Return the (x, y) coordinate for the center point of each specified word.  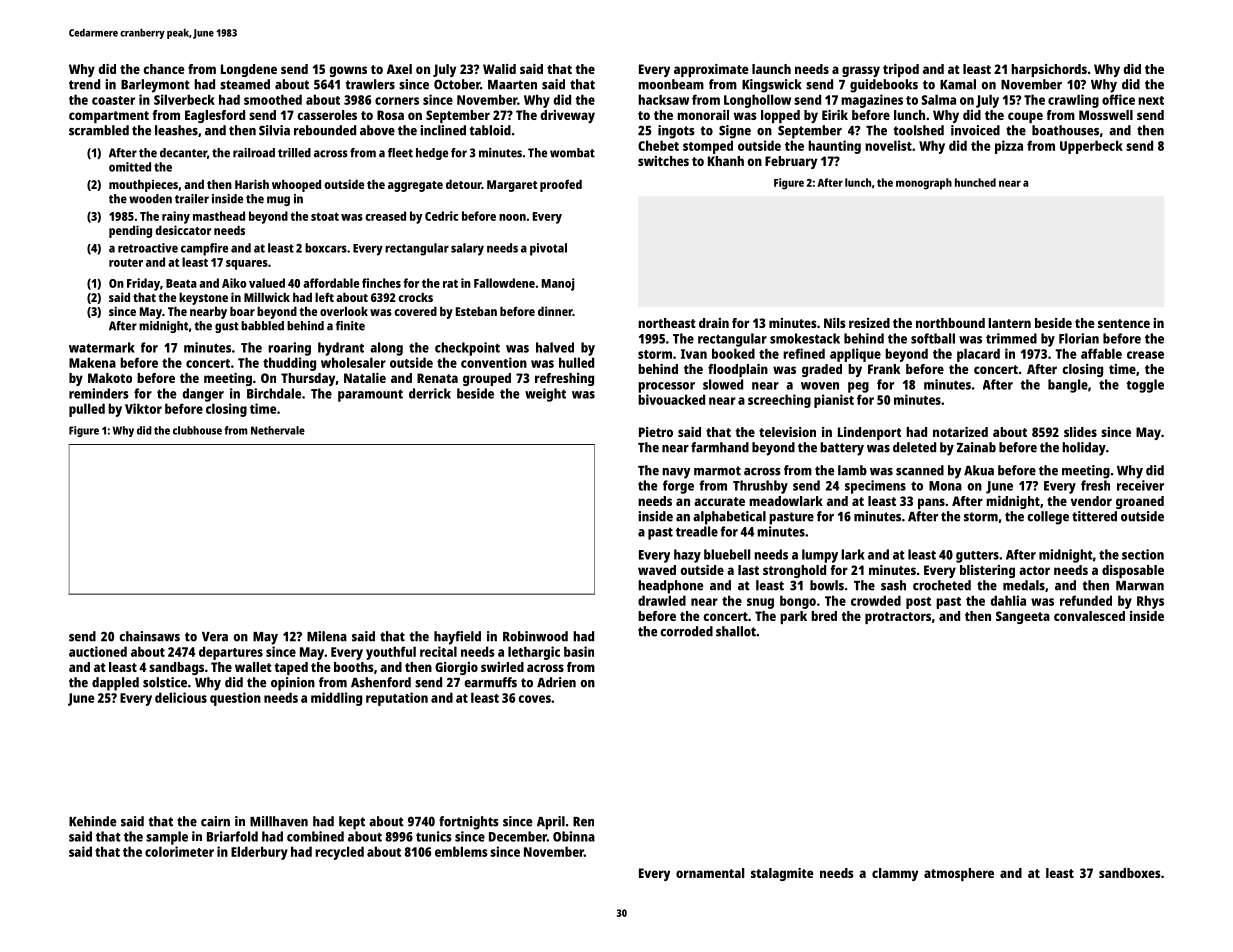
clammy (895, 874)
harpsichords (1049, 70)
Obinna (574, 836)
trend (84, 84)
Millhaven (279, 821)
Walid (499, 69)
